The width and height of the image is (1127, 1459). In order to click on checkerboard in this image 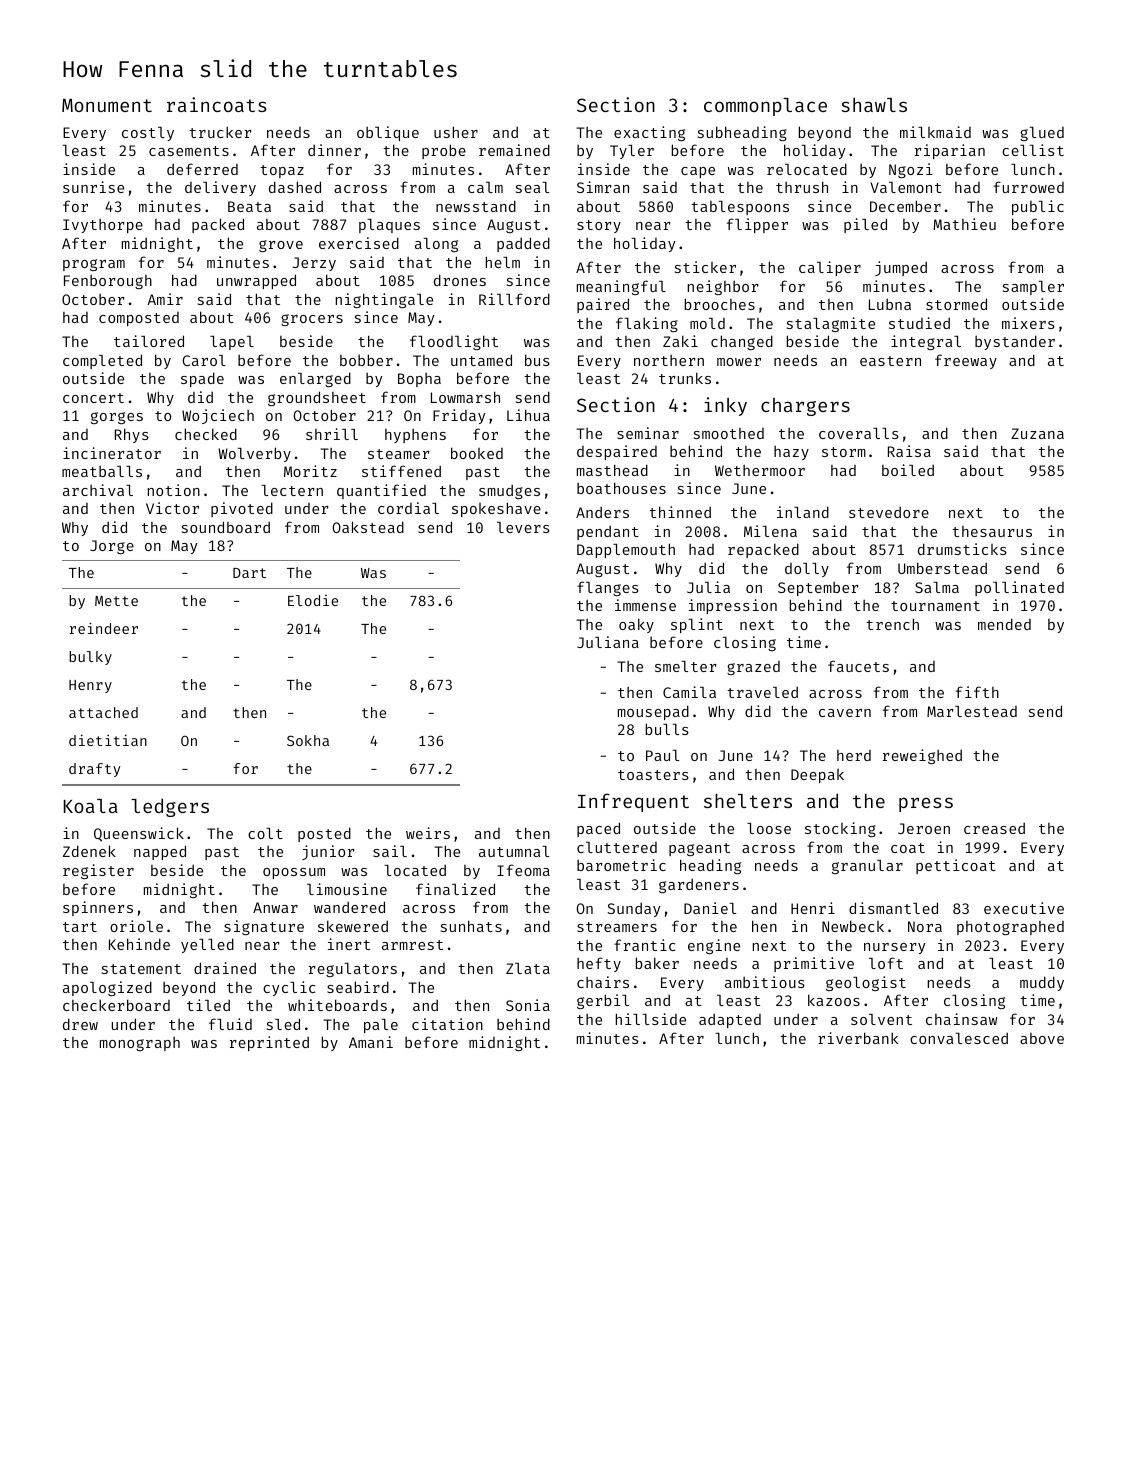, I will do `click(116, 1005)`.
